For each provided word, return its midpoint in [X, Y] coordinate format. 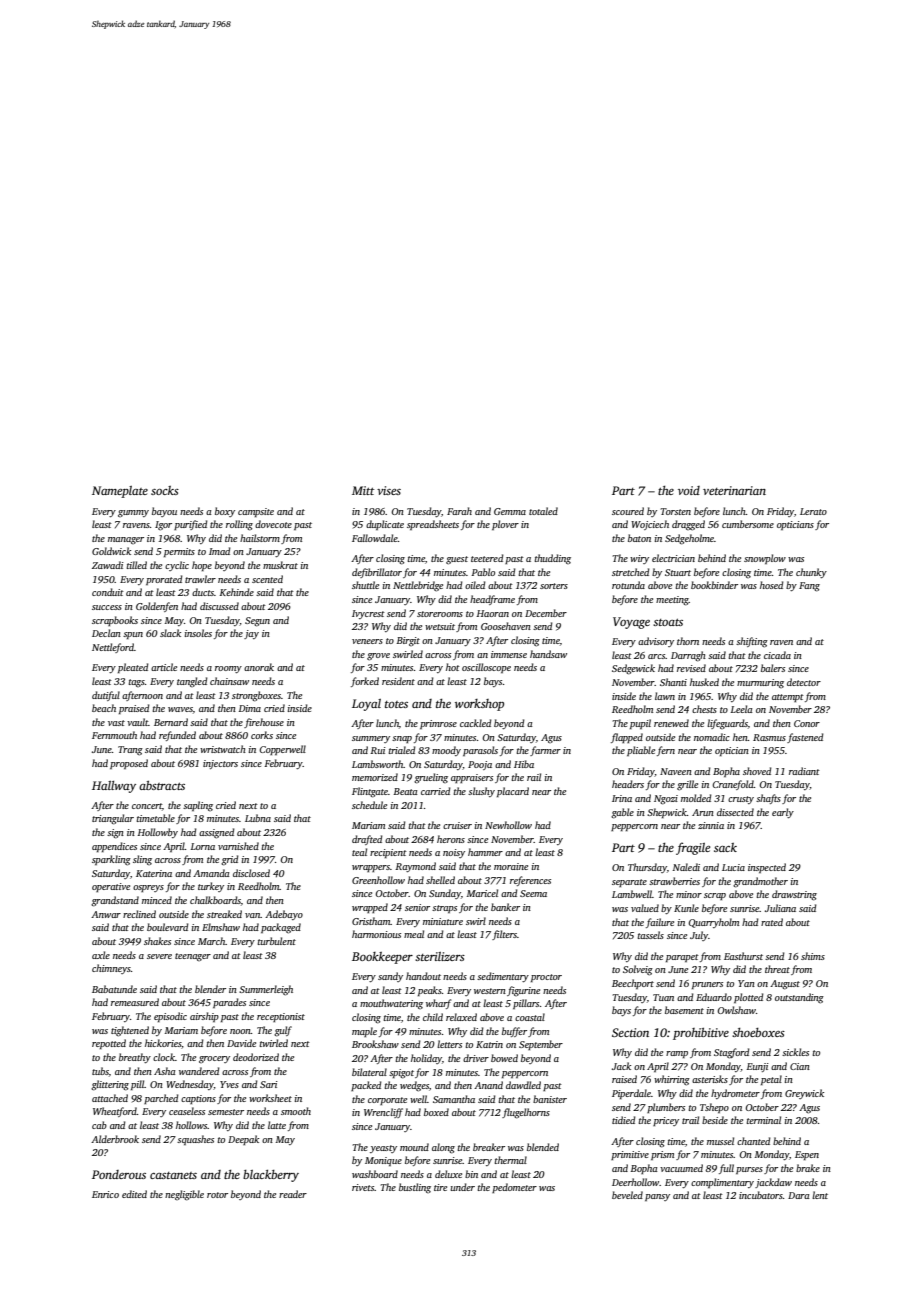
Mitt [363, 490]
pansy [657, 1197]
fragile [693, 848]
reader [293, 1194]
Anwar [106, 914]
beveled [627, 1195]
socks [165, 490]
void [689, 490]
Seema [533, 893]
